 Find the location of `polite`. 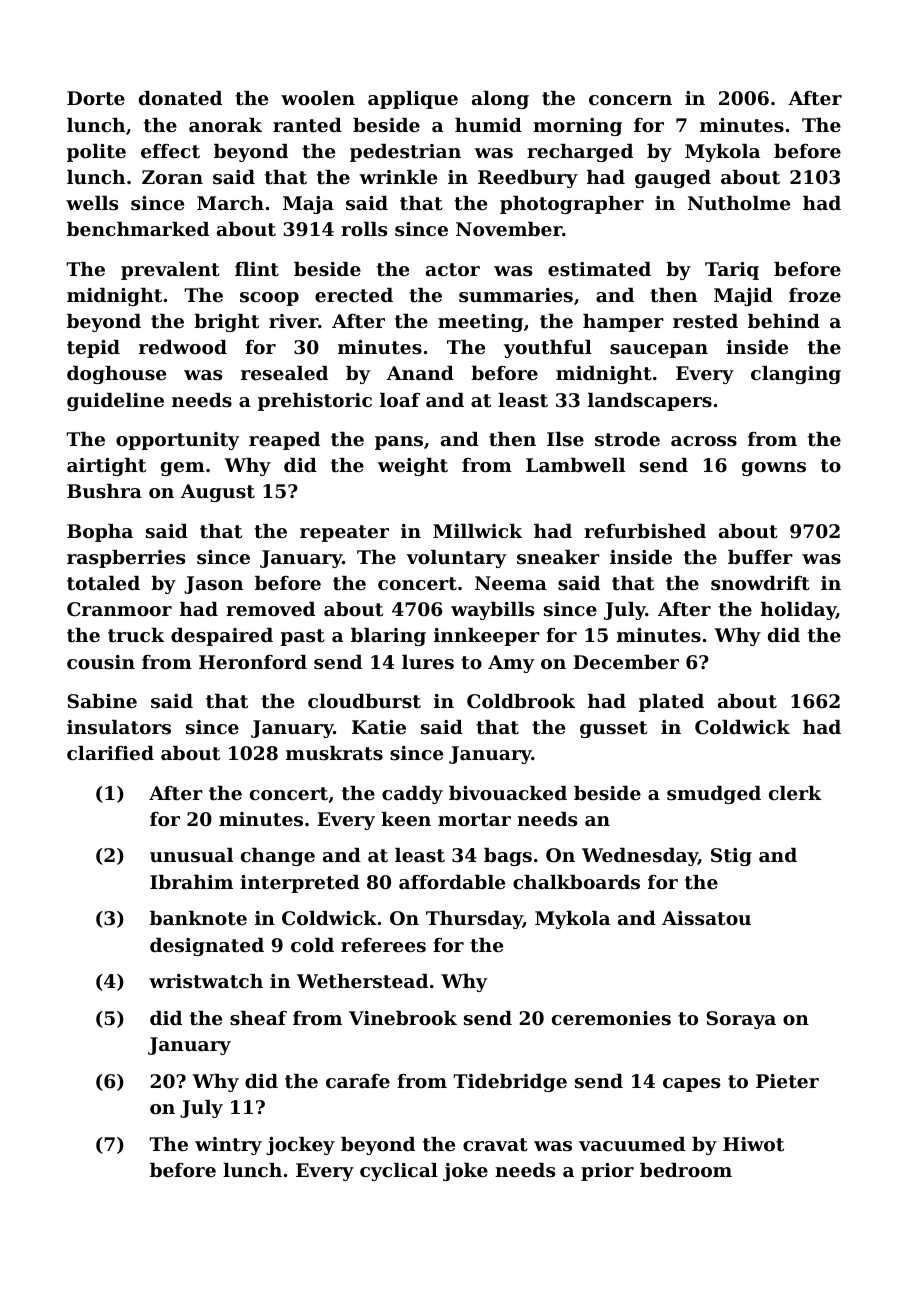

polite is located at coordinates (96, 153).
